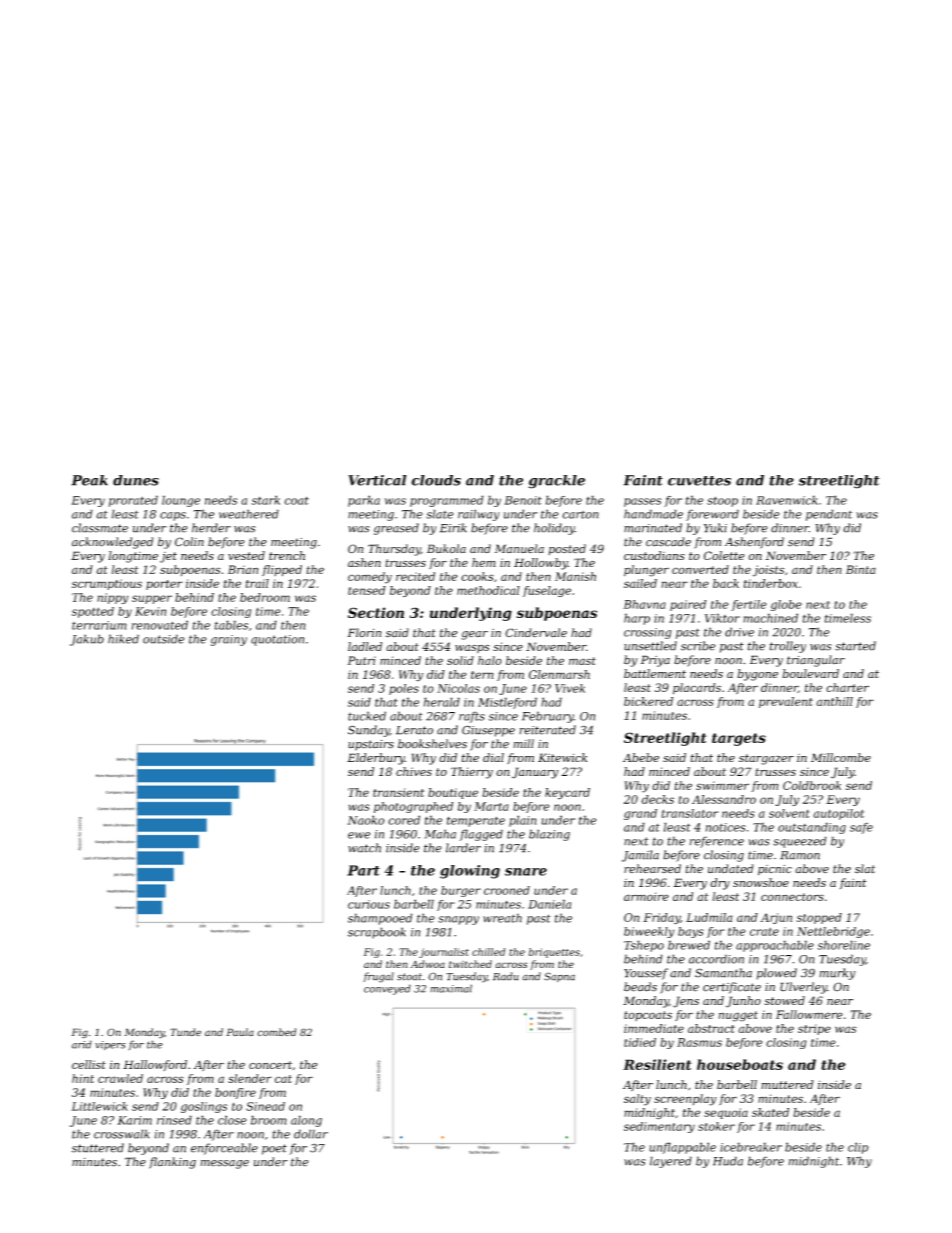 This screenshot has width=952, height=1233. What do you see at coordinates (547, 730) in the screenshot?
I see `reiterated` at bounding box center [547, 730].
